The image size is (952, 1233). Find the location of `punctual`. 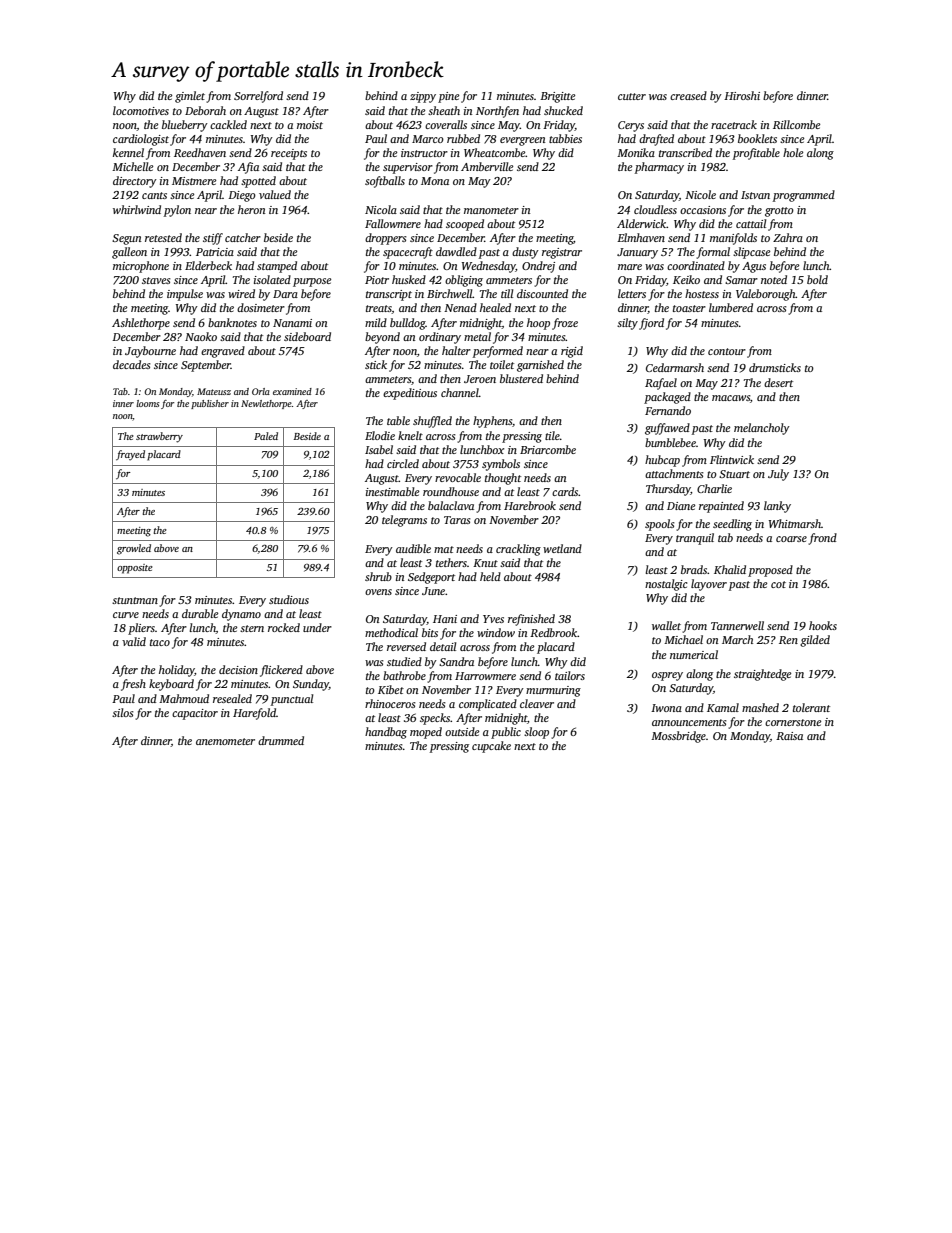

punctual is located at coordinates (292, 700).
